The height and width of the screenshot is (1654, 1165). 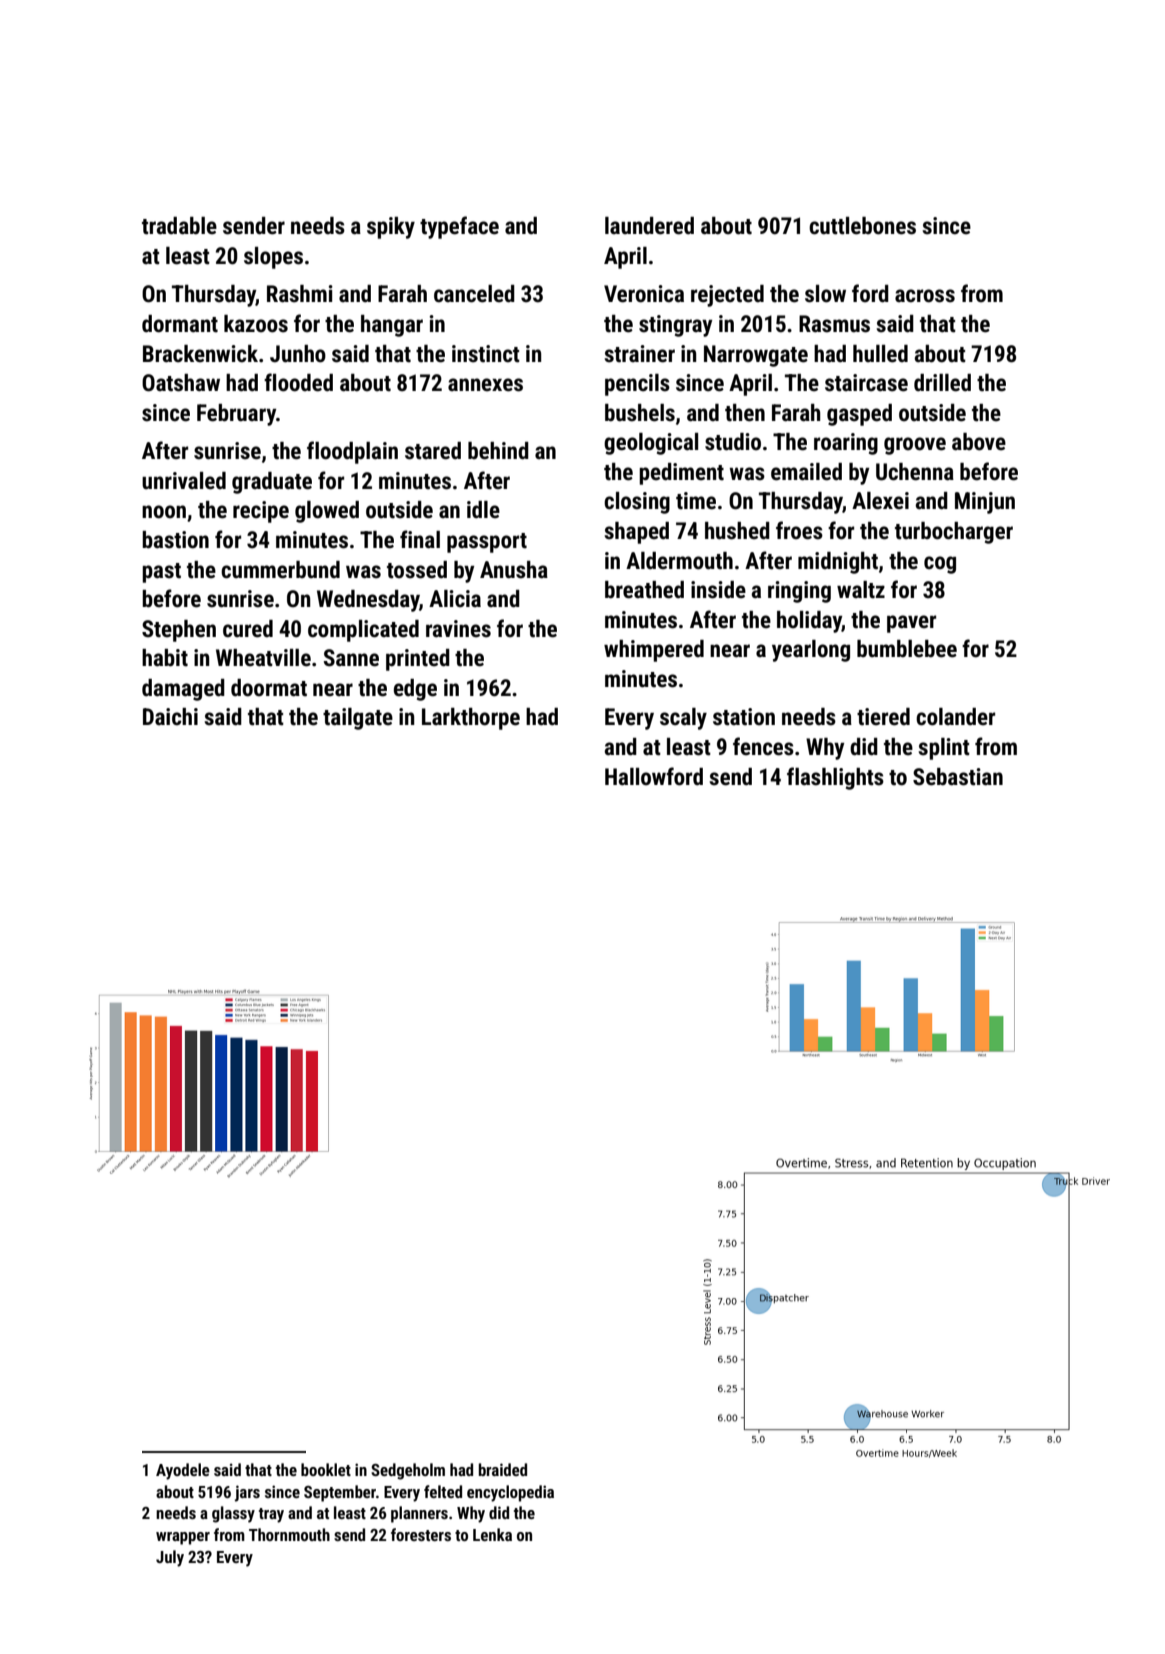 What do you see at coordinates (640, 413) in the screenshot?
I see `bushels` at bounding box center [640, 413].
